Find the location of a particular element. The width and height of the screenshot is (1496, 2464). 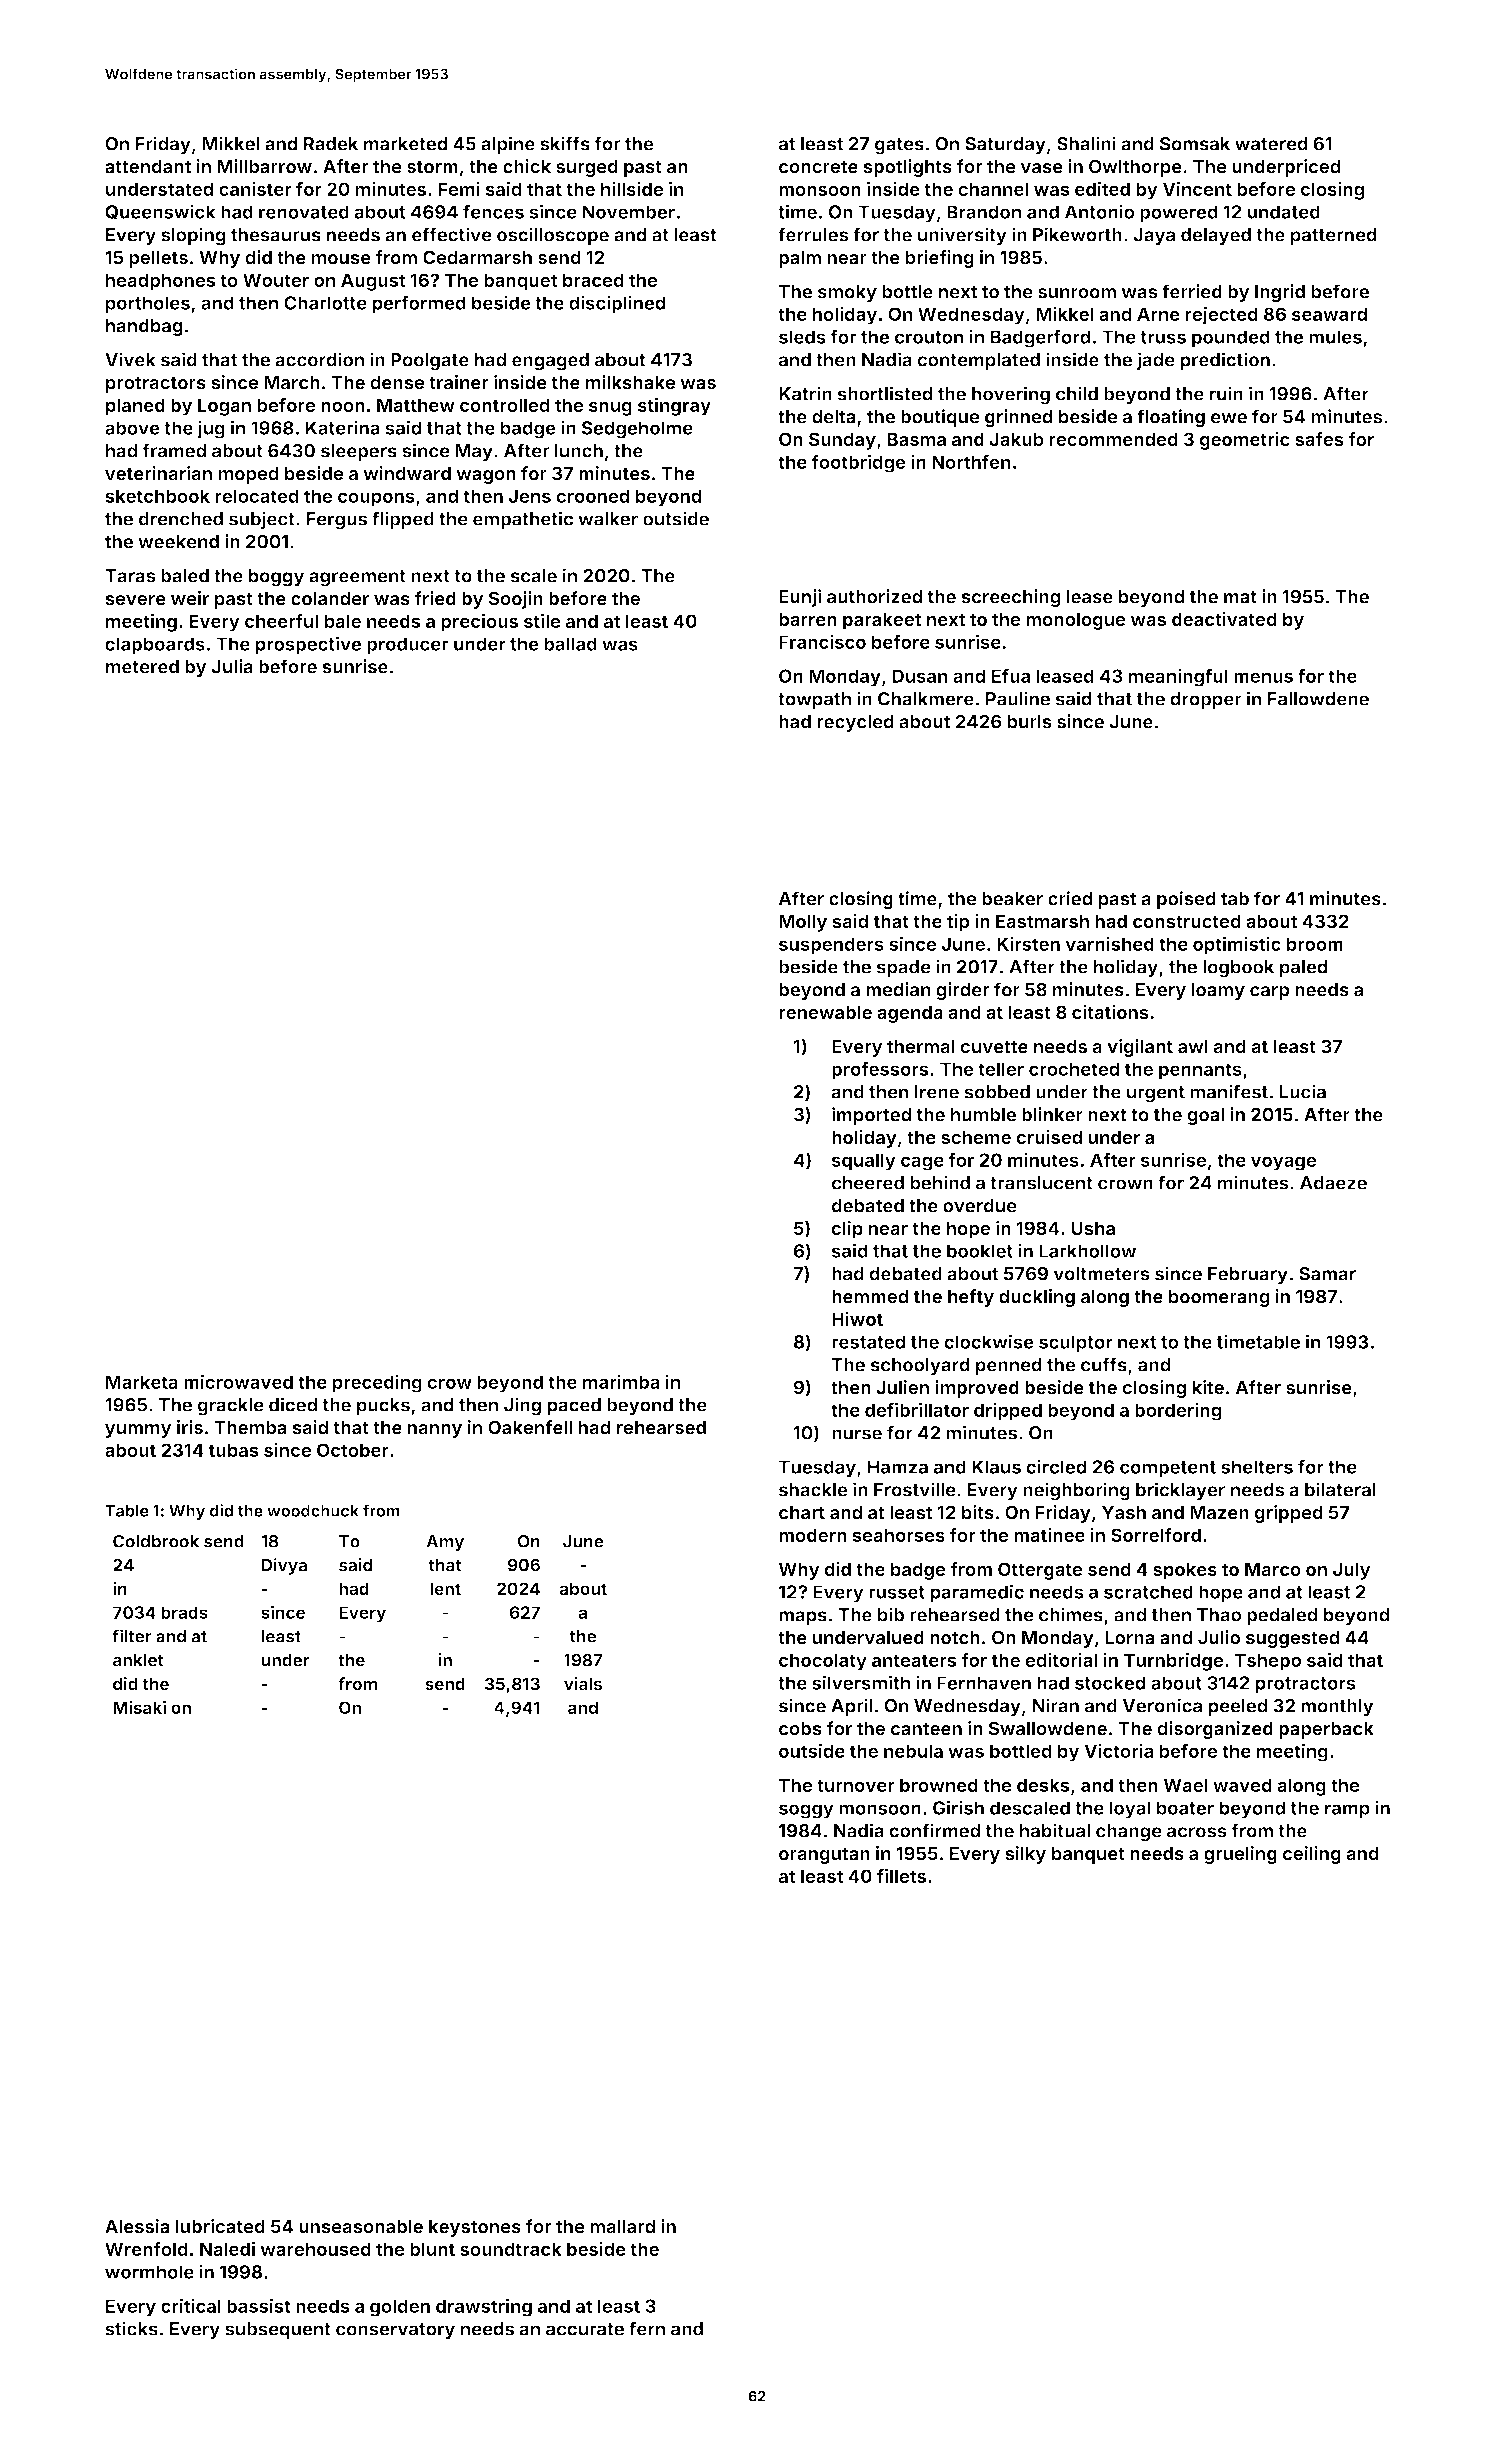

peeled is located at coordinates (1237, 1707).
